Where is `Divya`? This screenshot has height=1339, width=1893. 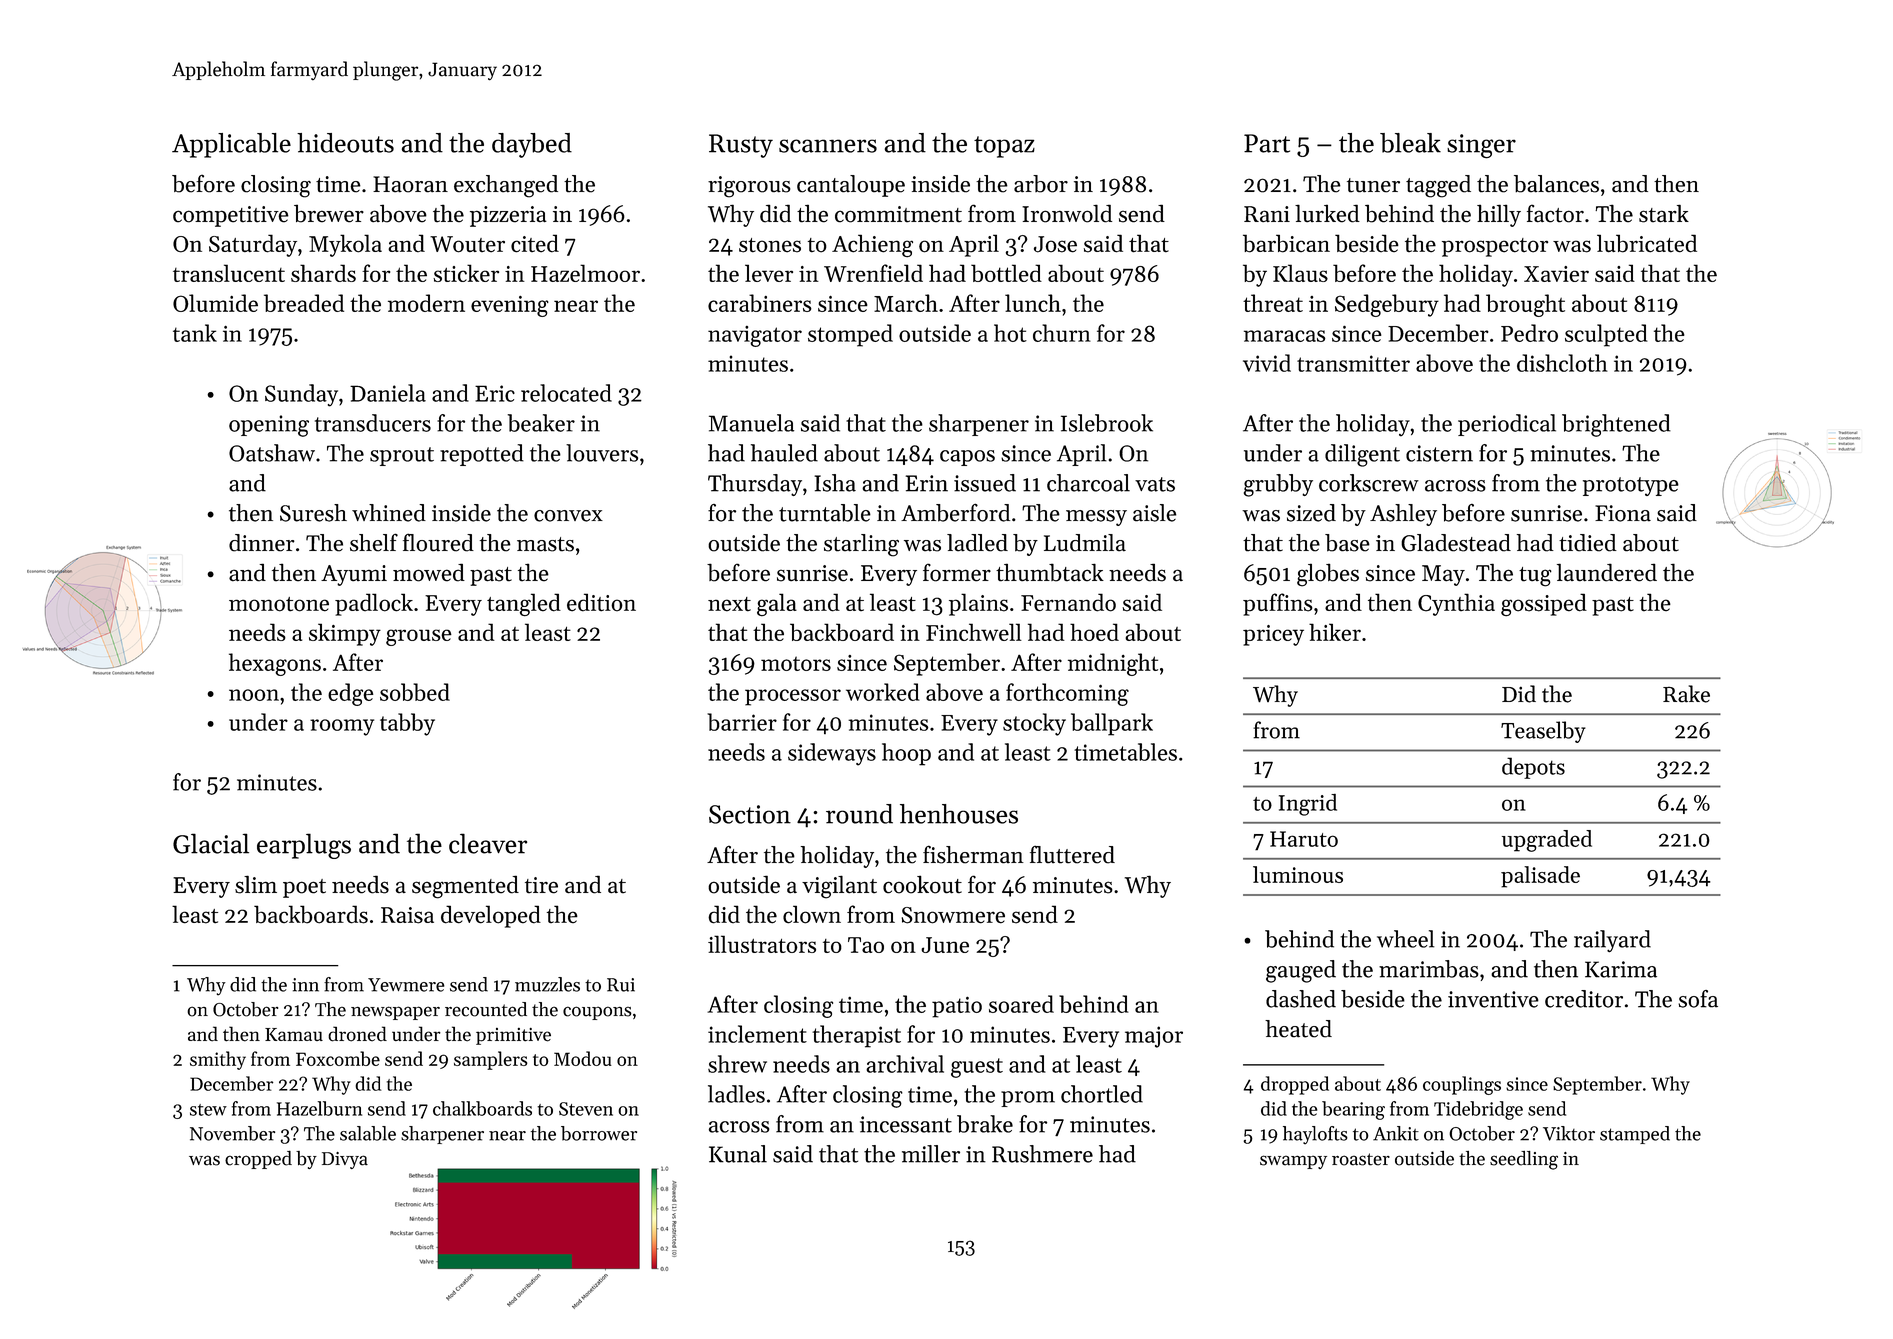 Divya is located at coordinates (345, 1160).
